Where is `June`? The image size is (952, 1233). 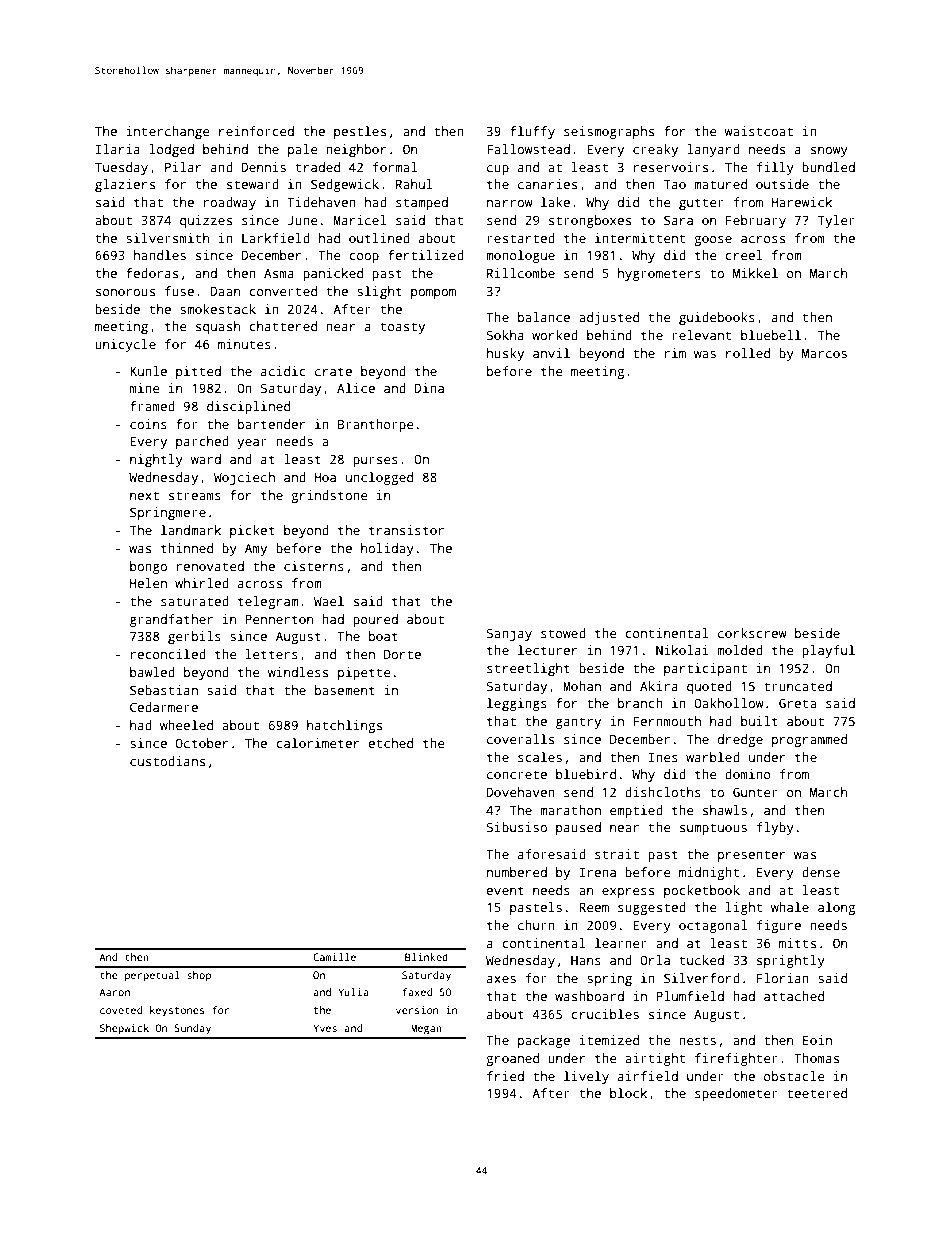 June is located at coordinates (302, 220).
